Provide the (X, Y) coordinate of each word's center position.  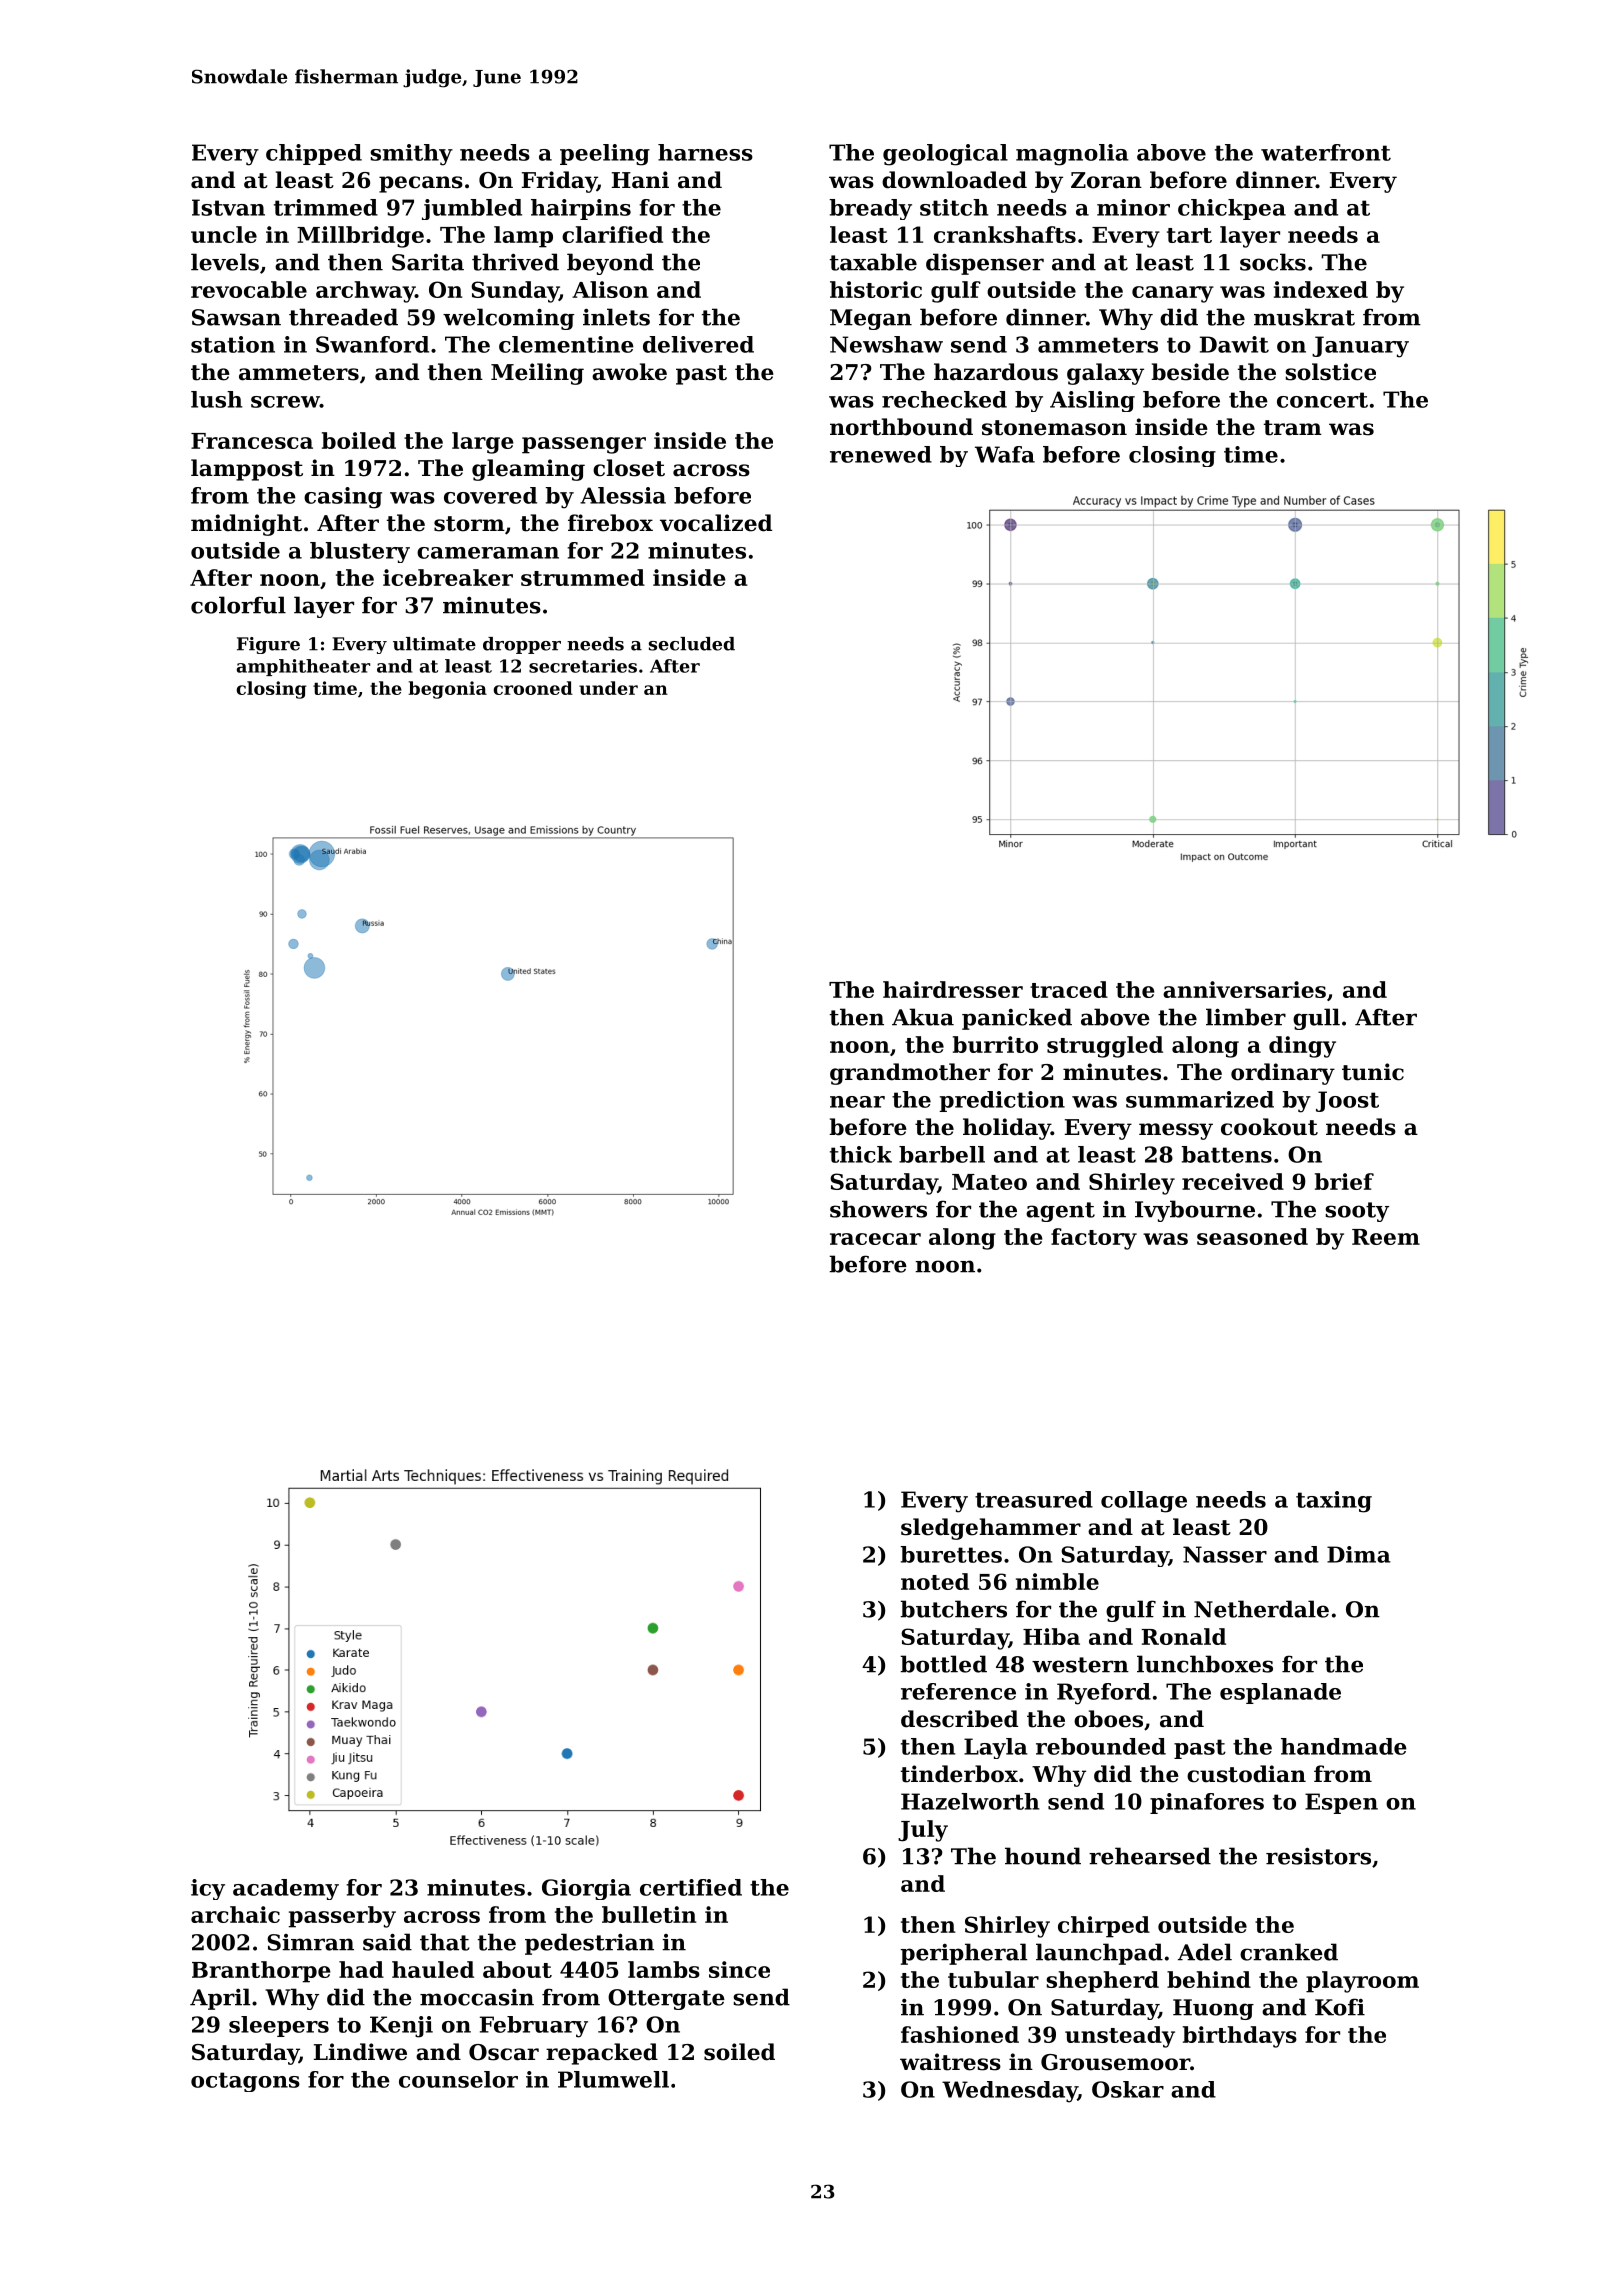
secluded (692, 644)
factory (1094, 1239)
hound (1043, 1856)
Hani (640, 180)
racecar (875, 1239)
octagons (245, 2082)
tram (1293, 428)
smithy (411, 155)
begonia (447, 690)
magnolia (1072, 155)
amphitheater (303, 667)
